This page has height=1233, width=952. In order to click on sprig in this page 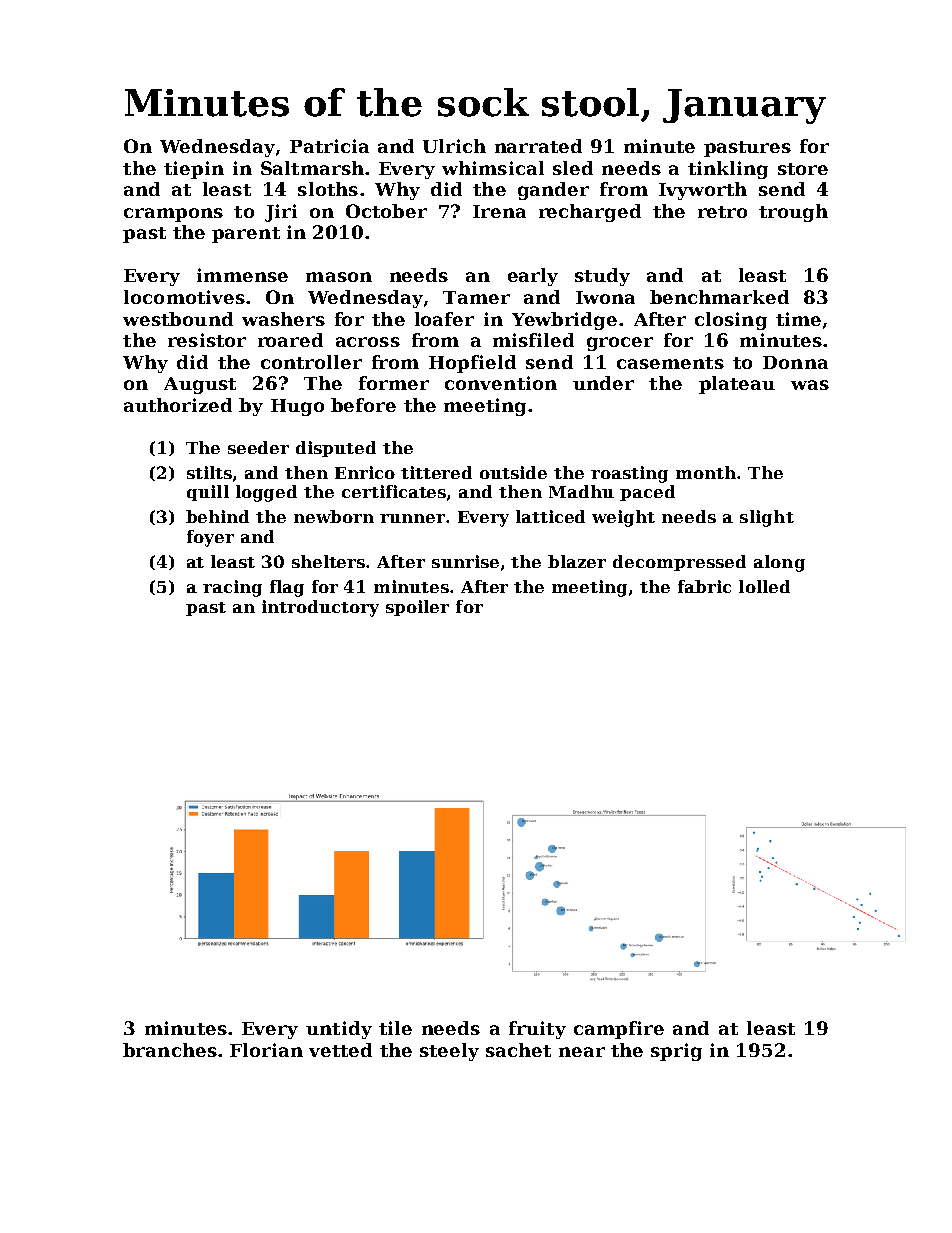, I will do `click(676, 1052)`.
